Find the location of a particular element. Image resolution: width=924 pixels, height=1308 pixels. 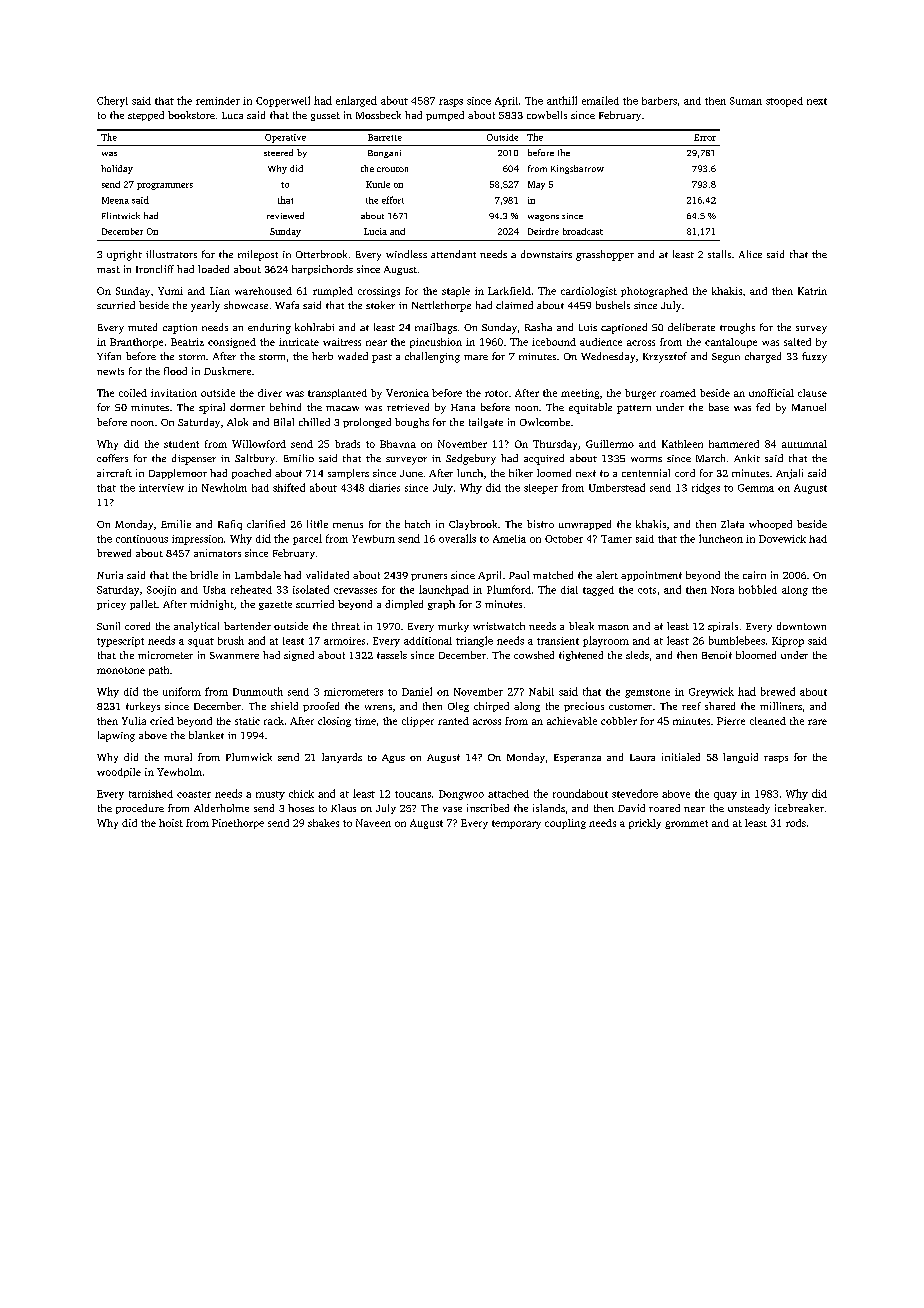

holiday is located at coordinates (117, 169).
